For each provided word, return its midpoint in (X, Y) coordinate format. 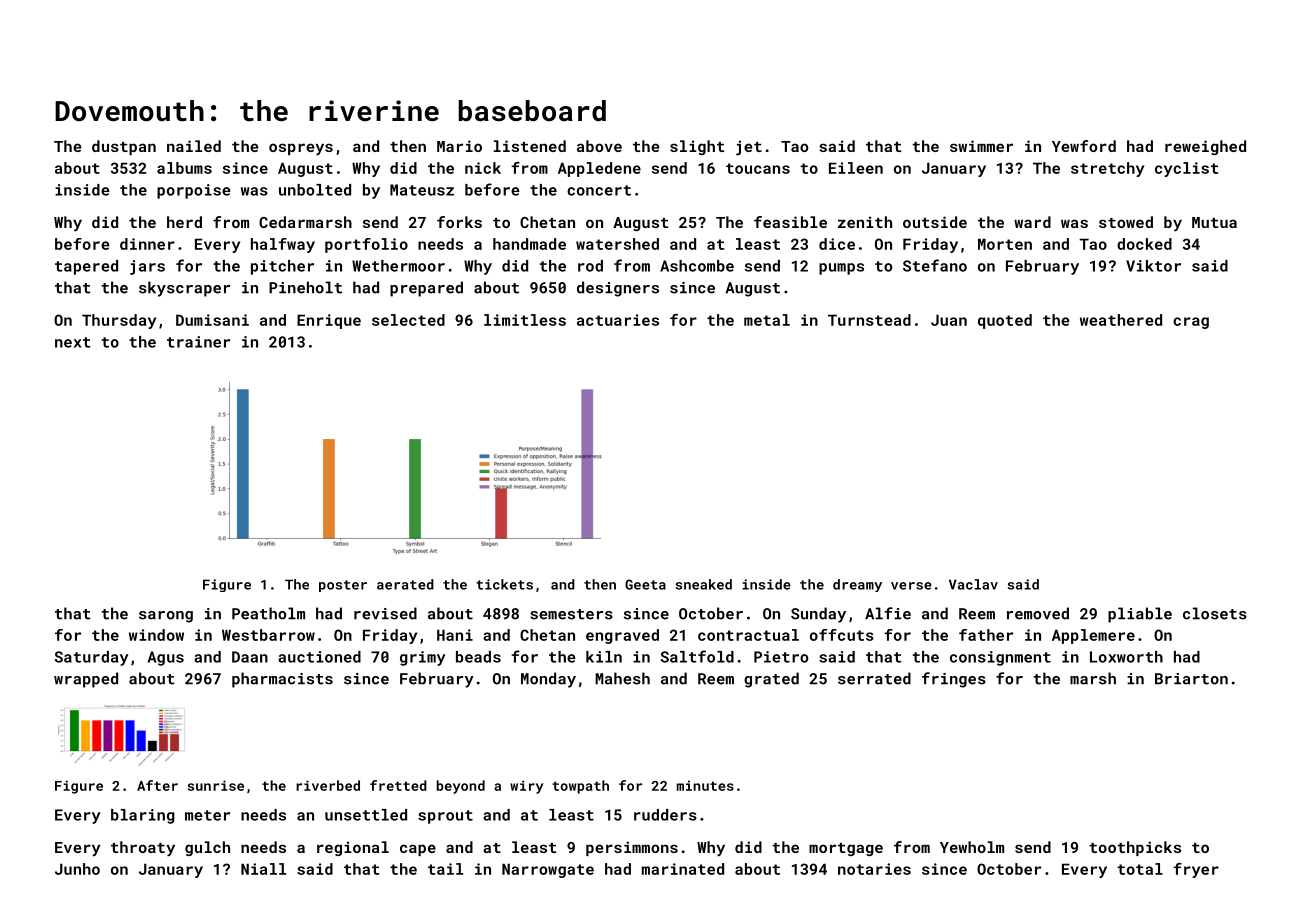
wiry (526, 787)
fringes (954, 680)
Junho (77, 869)
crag (1191, 323)
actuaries (618, 320)
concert (599, 190)
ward (1032, 222)
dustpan (124, 147)
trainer (198, 342)
